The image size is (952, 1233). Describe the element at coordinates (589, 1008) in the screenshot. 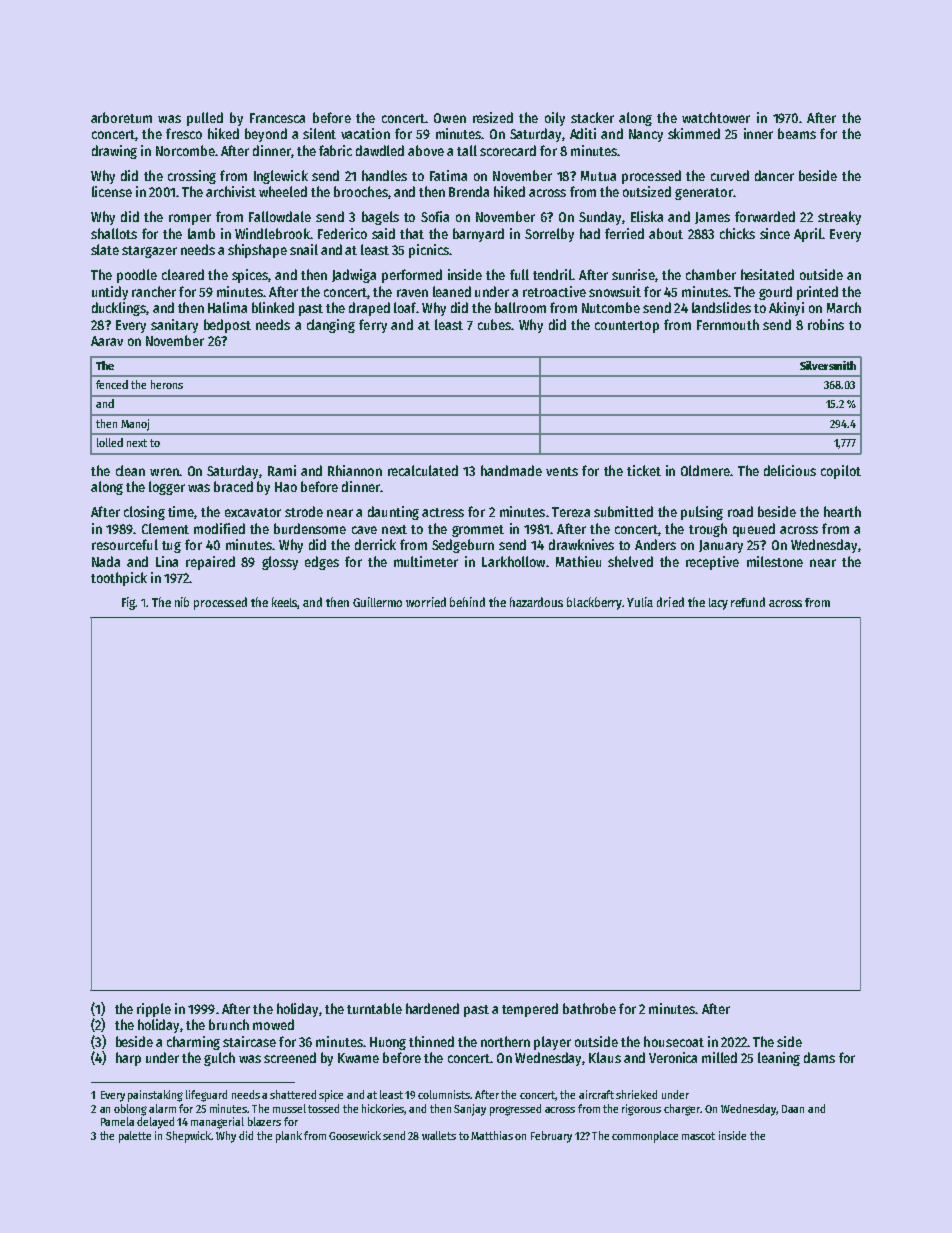

I see `bathrobe` at that location.
